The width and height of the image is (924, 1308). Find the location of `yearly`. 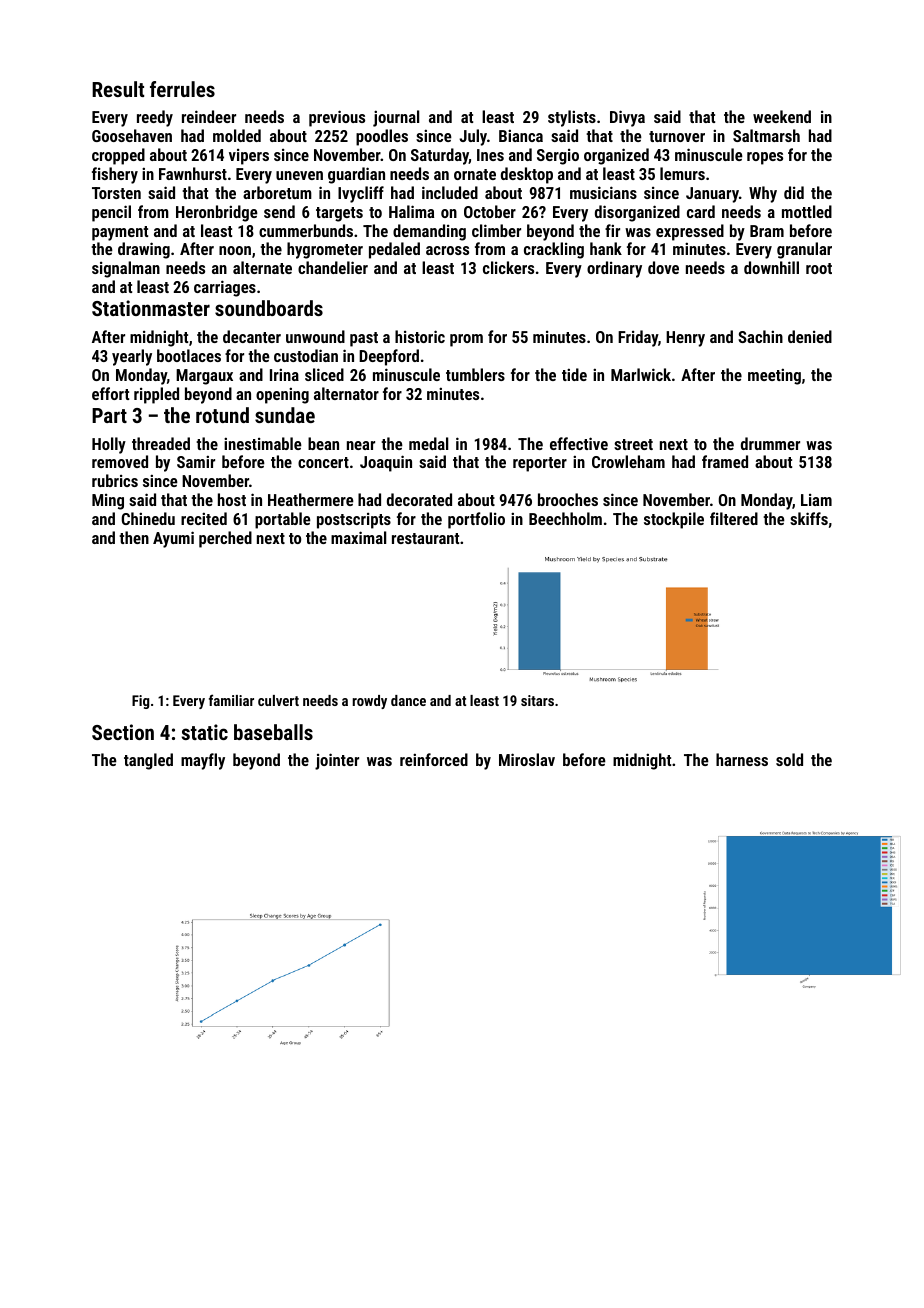

yearly is located at coordinates (132, 357).
